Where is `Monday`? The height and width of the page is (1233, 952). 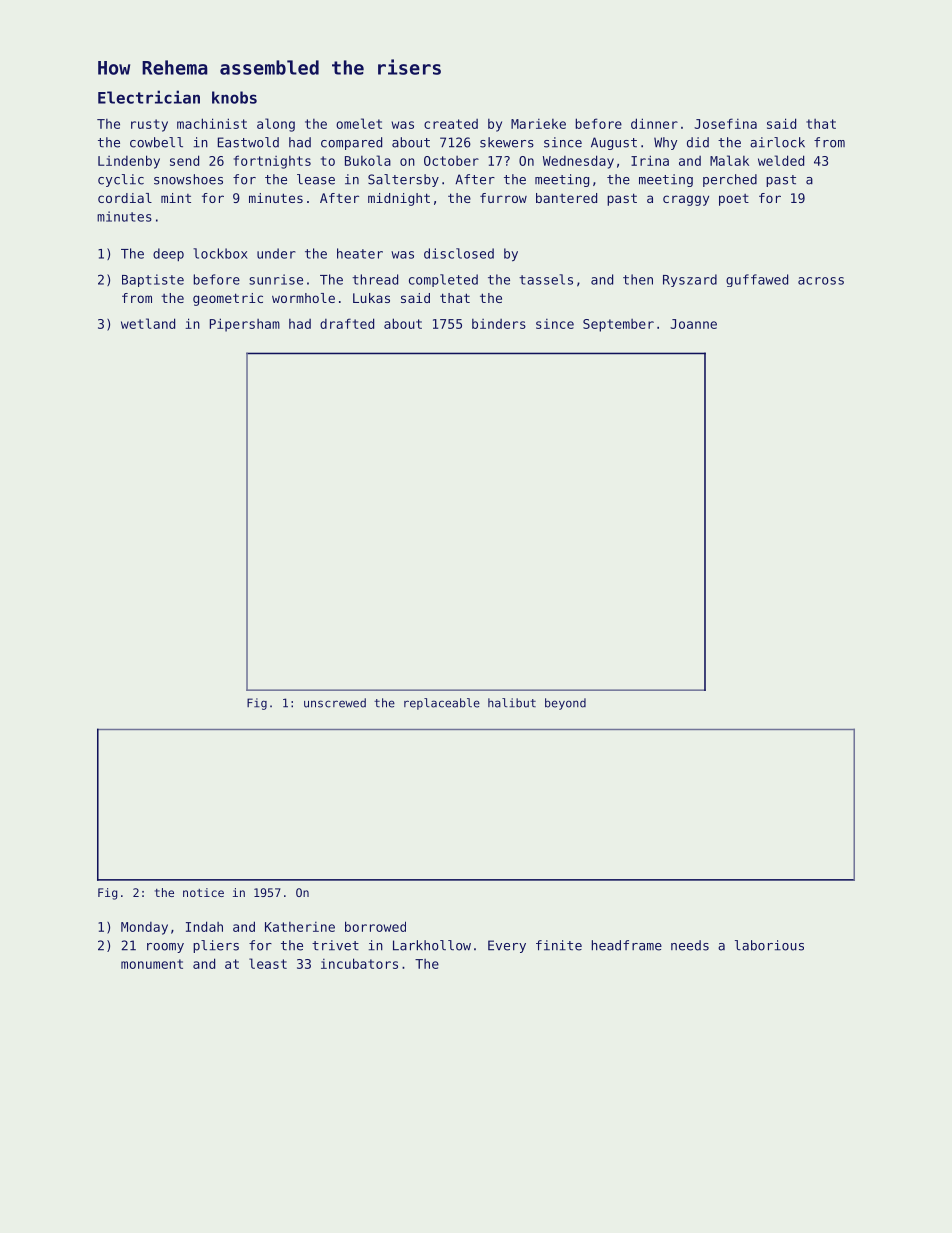
Monday is located at coordinates (144, 928).
